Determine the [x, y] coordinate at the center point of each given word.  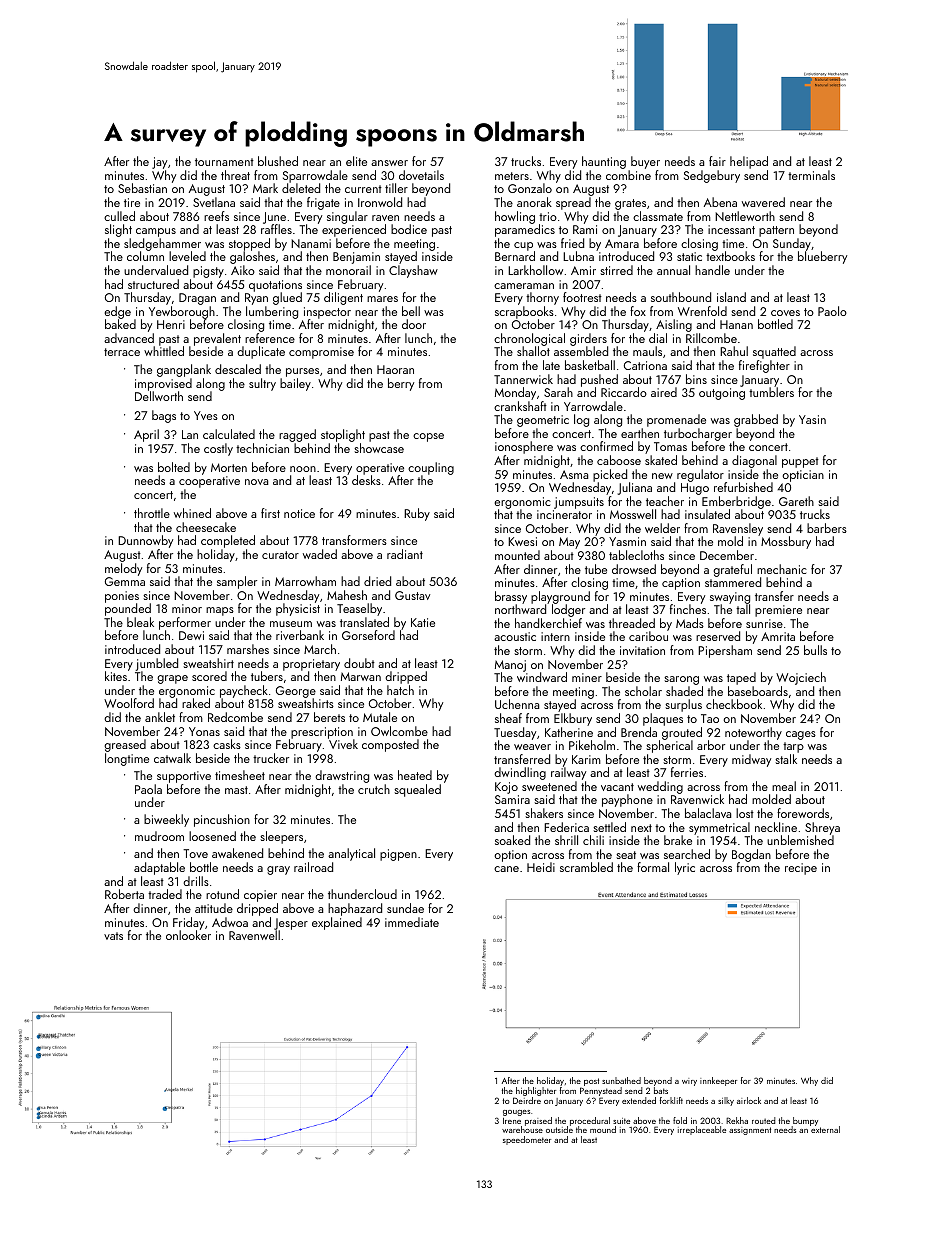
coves [785, 313]
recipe [801, 869]
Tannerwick [523, 379]
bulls [815, 650]
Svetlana [214, 202]
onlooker [188, 935]
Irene [512, 1121]
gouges [516, 1113]
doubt [359, 663]
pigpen [398, 855]
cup [524, 247]
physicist [298, 610]
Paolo [832, 311]
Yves [206, 415]
